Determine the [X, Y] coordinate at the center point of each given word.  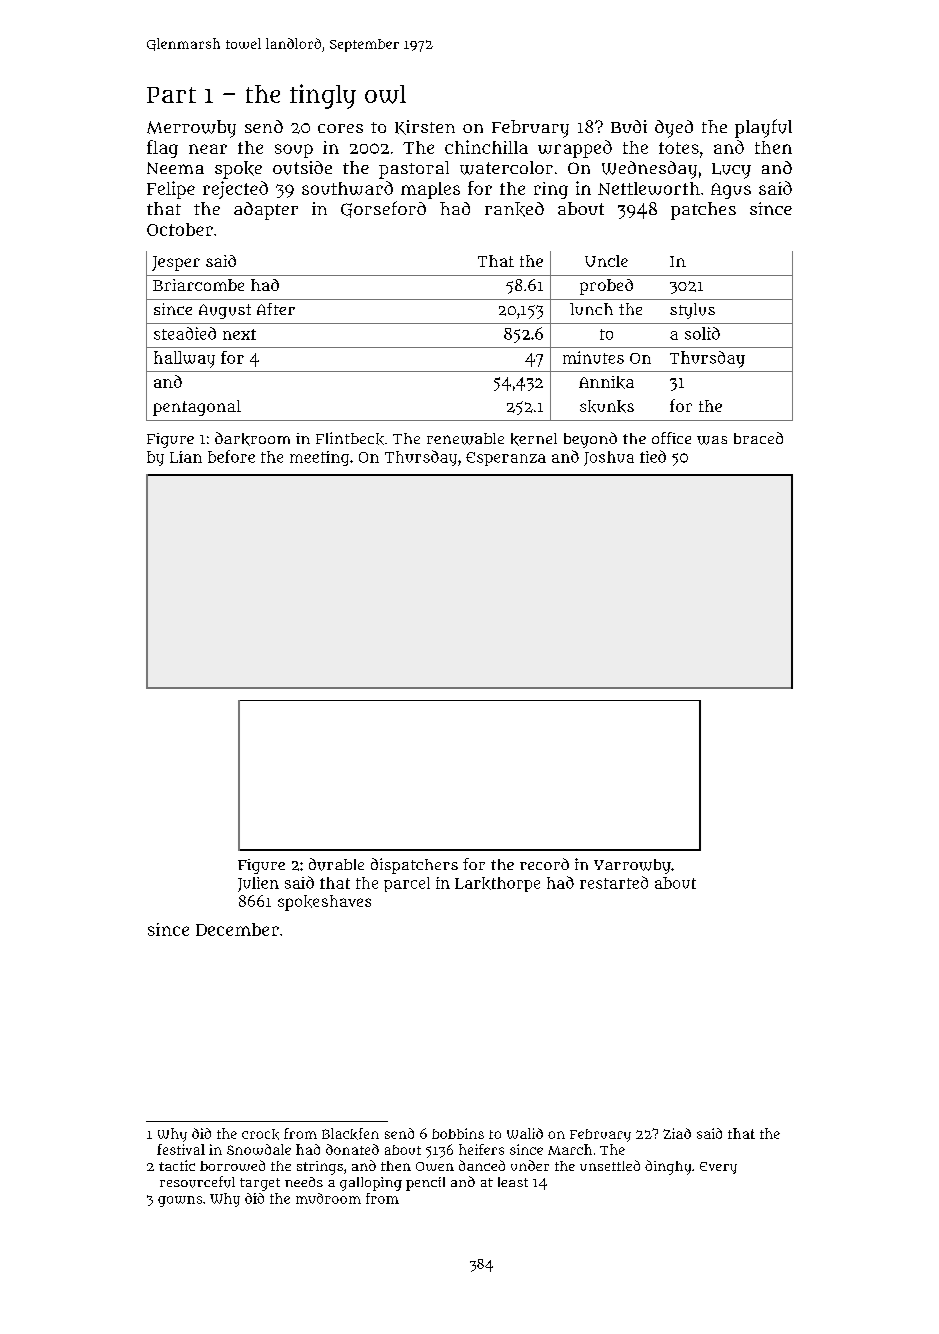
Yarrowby [632, 866]
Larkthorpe [497, 884]
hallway [184, 359]
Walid [525, 1133]
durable [336, 864]
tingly [323, 96]
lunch [591, 309]
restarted [614, 882]
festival [181, 1149]
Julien [258, 884]
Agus [731, 191]
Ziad [677, 1133]
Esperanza [506, 459]
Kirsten [425, 127]
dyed [674, 129]
